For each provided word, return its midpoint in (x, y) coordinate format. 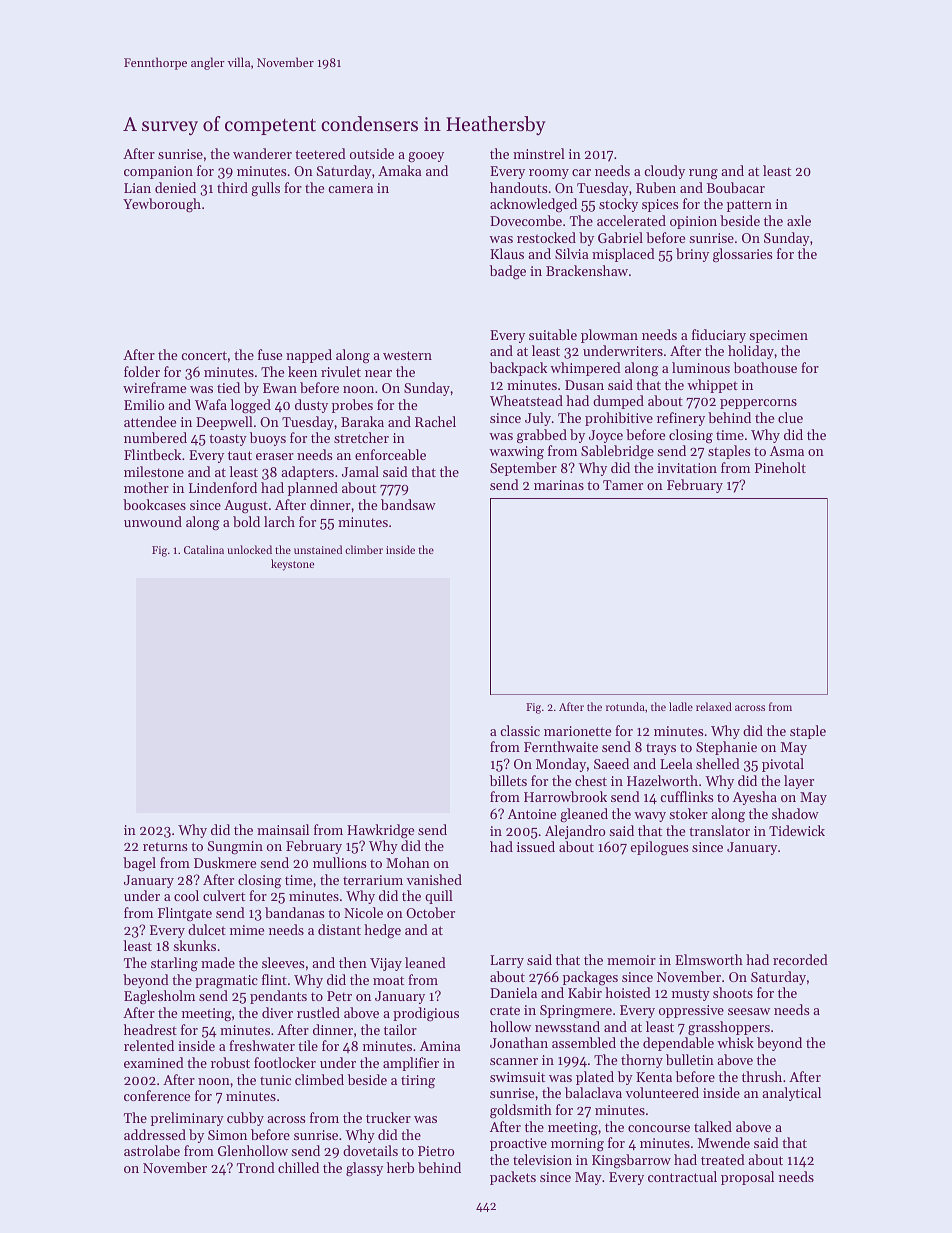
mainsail (283, 829)
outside (372, 153)
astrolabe (152, 1150)
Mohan (408, 862)
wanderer (262, 153)
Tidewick (797, 830)
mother (146, 487)
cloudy (664, 172)
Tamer (623, 485)
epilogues (659, 848)
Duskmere (225, 862)
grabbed (542, 436)
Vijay (386, 964)
